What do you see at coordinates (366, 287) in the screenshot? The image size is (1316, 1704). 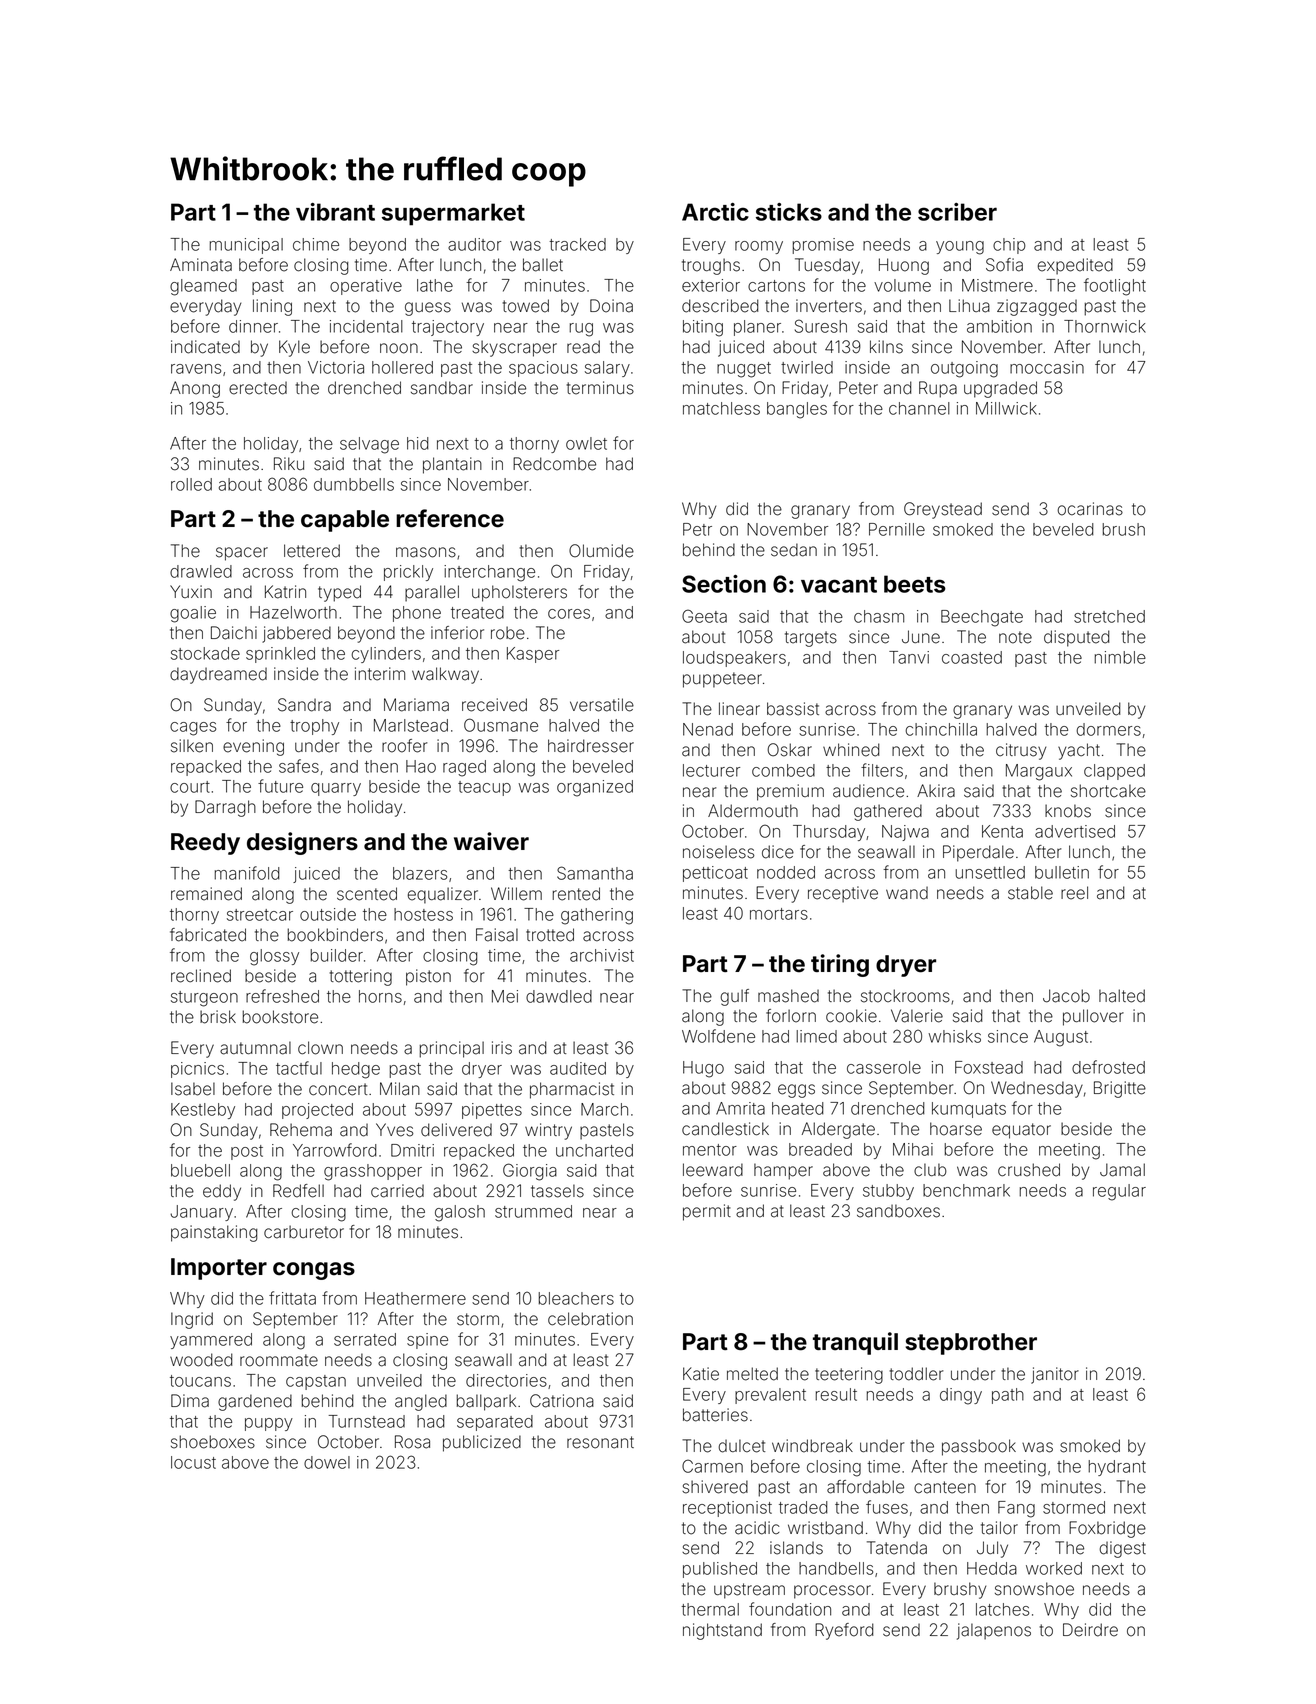 I see `operative` at bounding box center [366, 287].
